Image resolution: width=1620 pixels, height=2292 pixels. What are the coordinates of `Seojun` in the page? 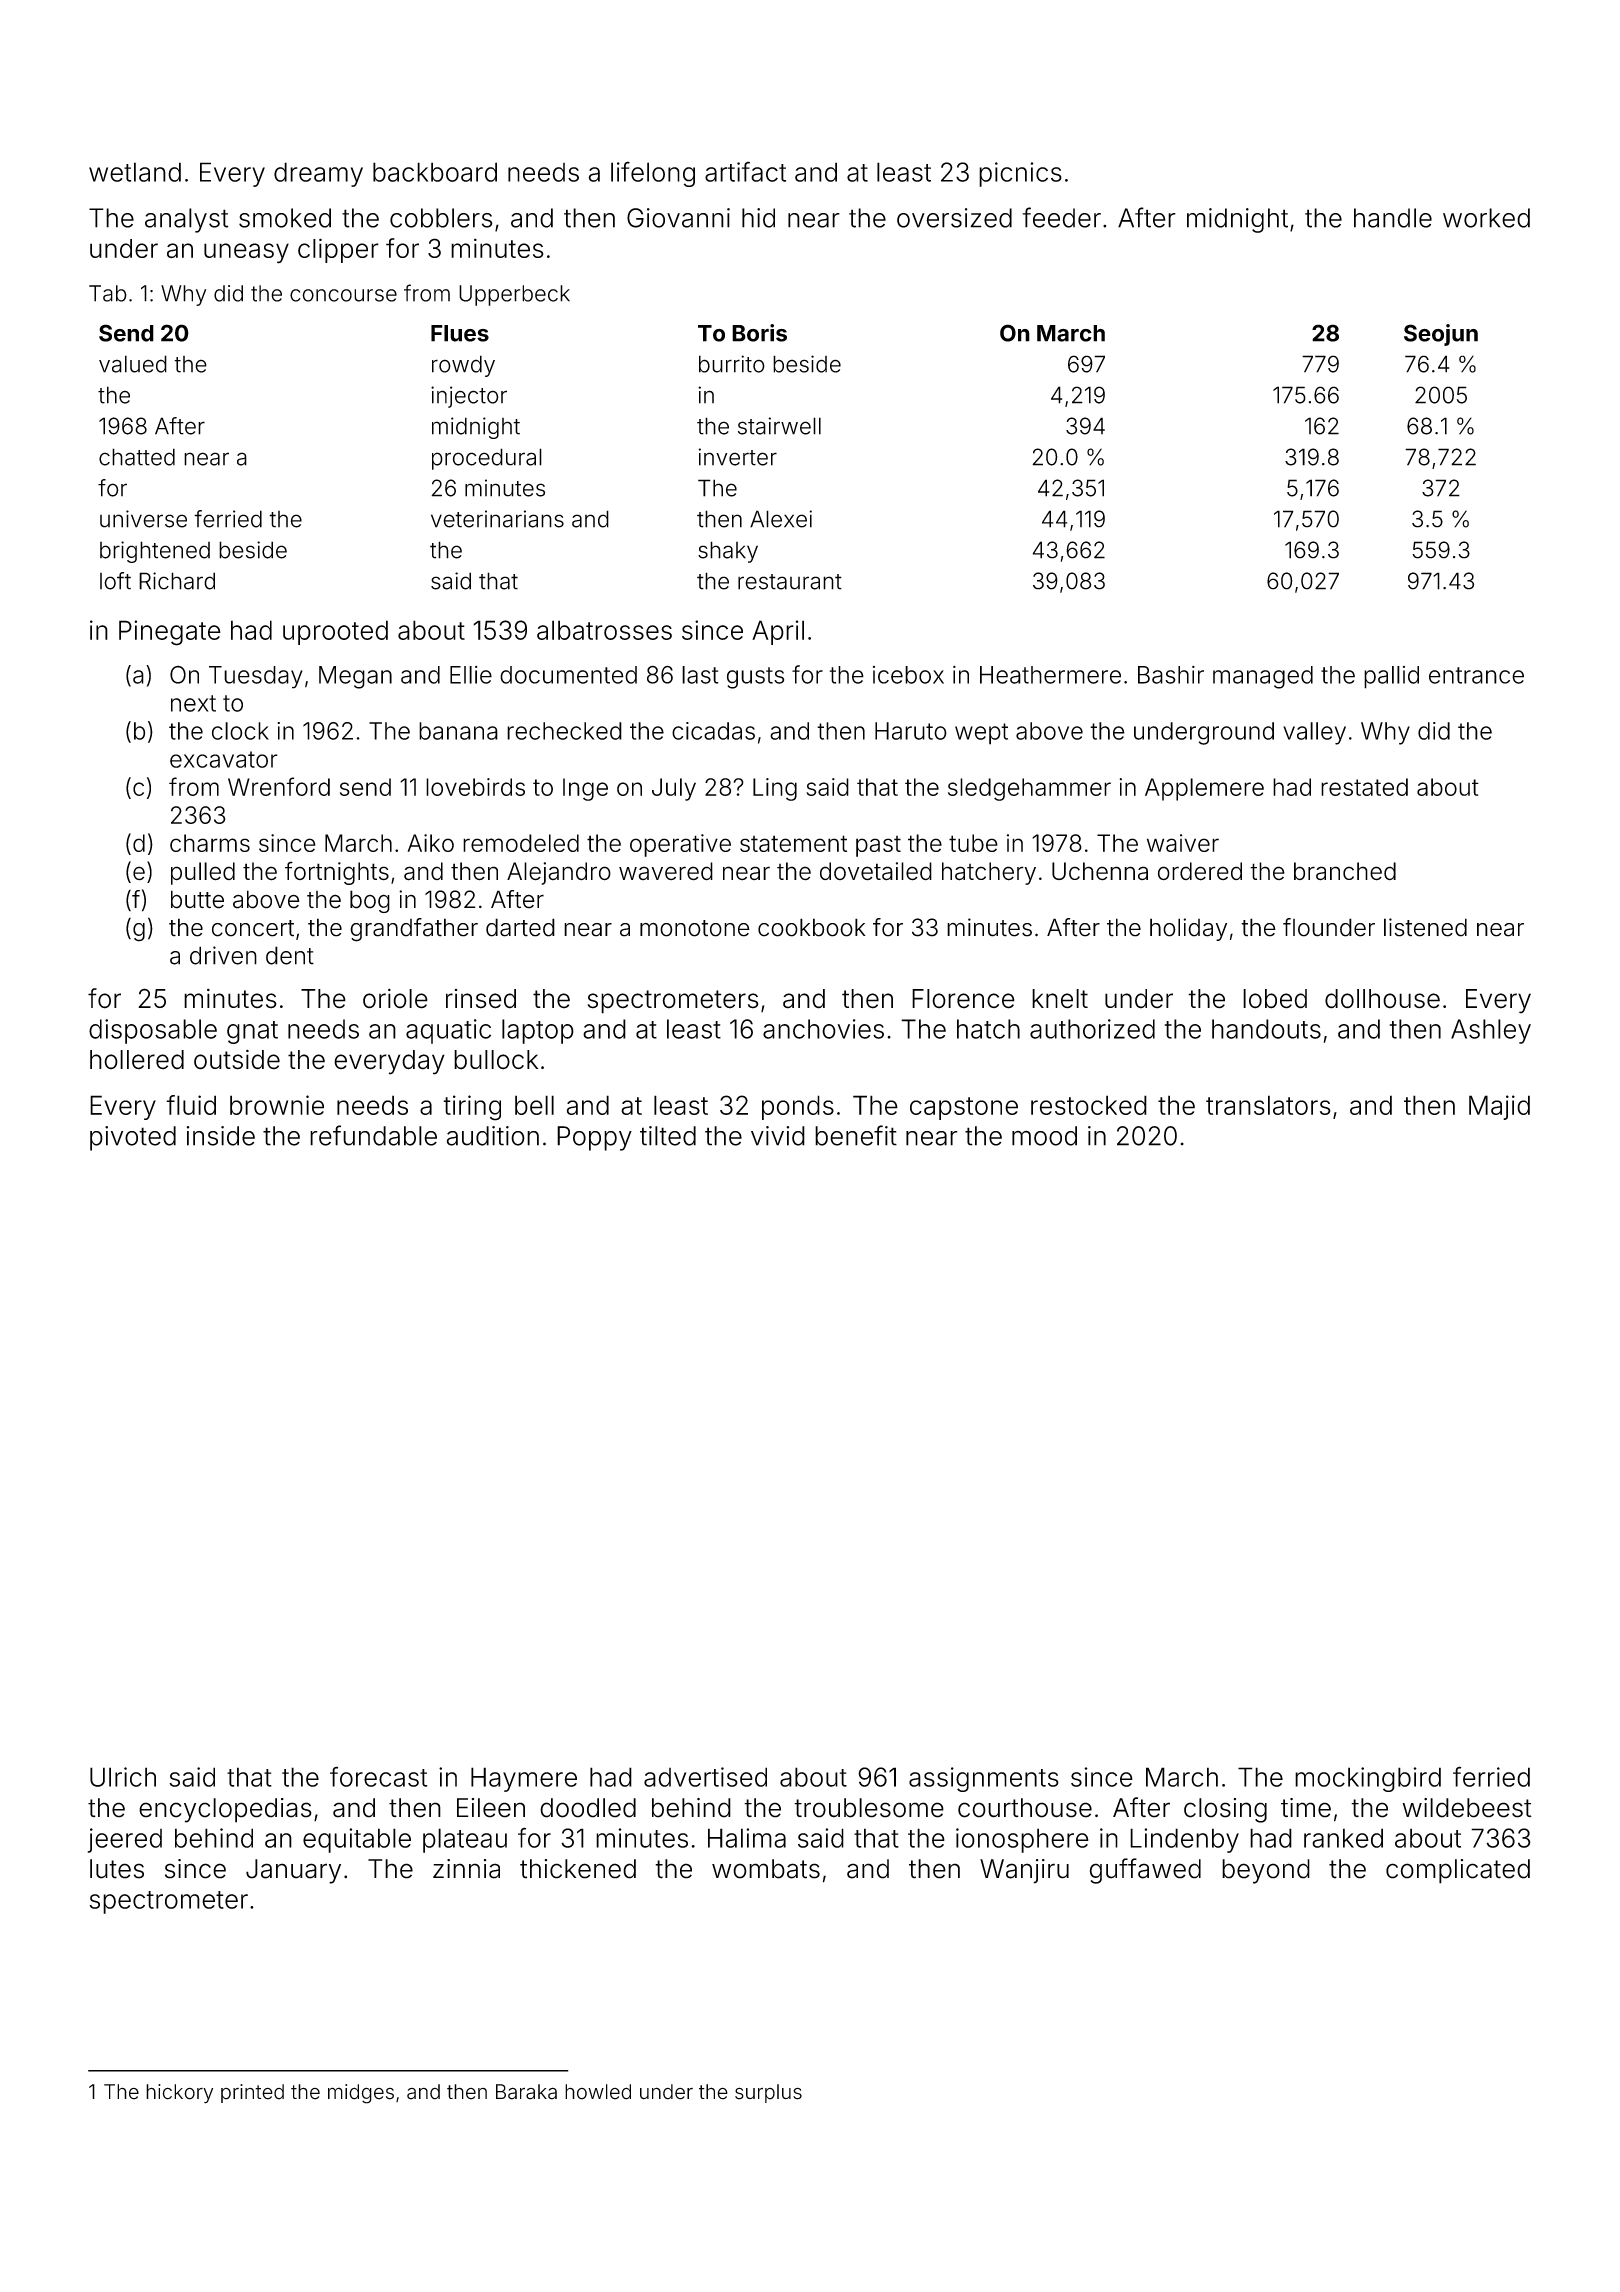 It's located at (1441, 335).
